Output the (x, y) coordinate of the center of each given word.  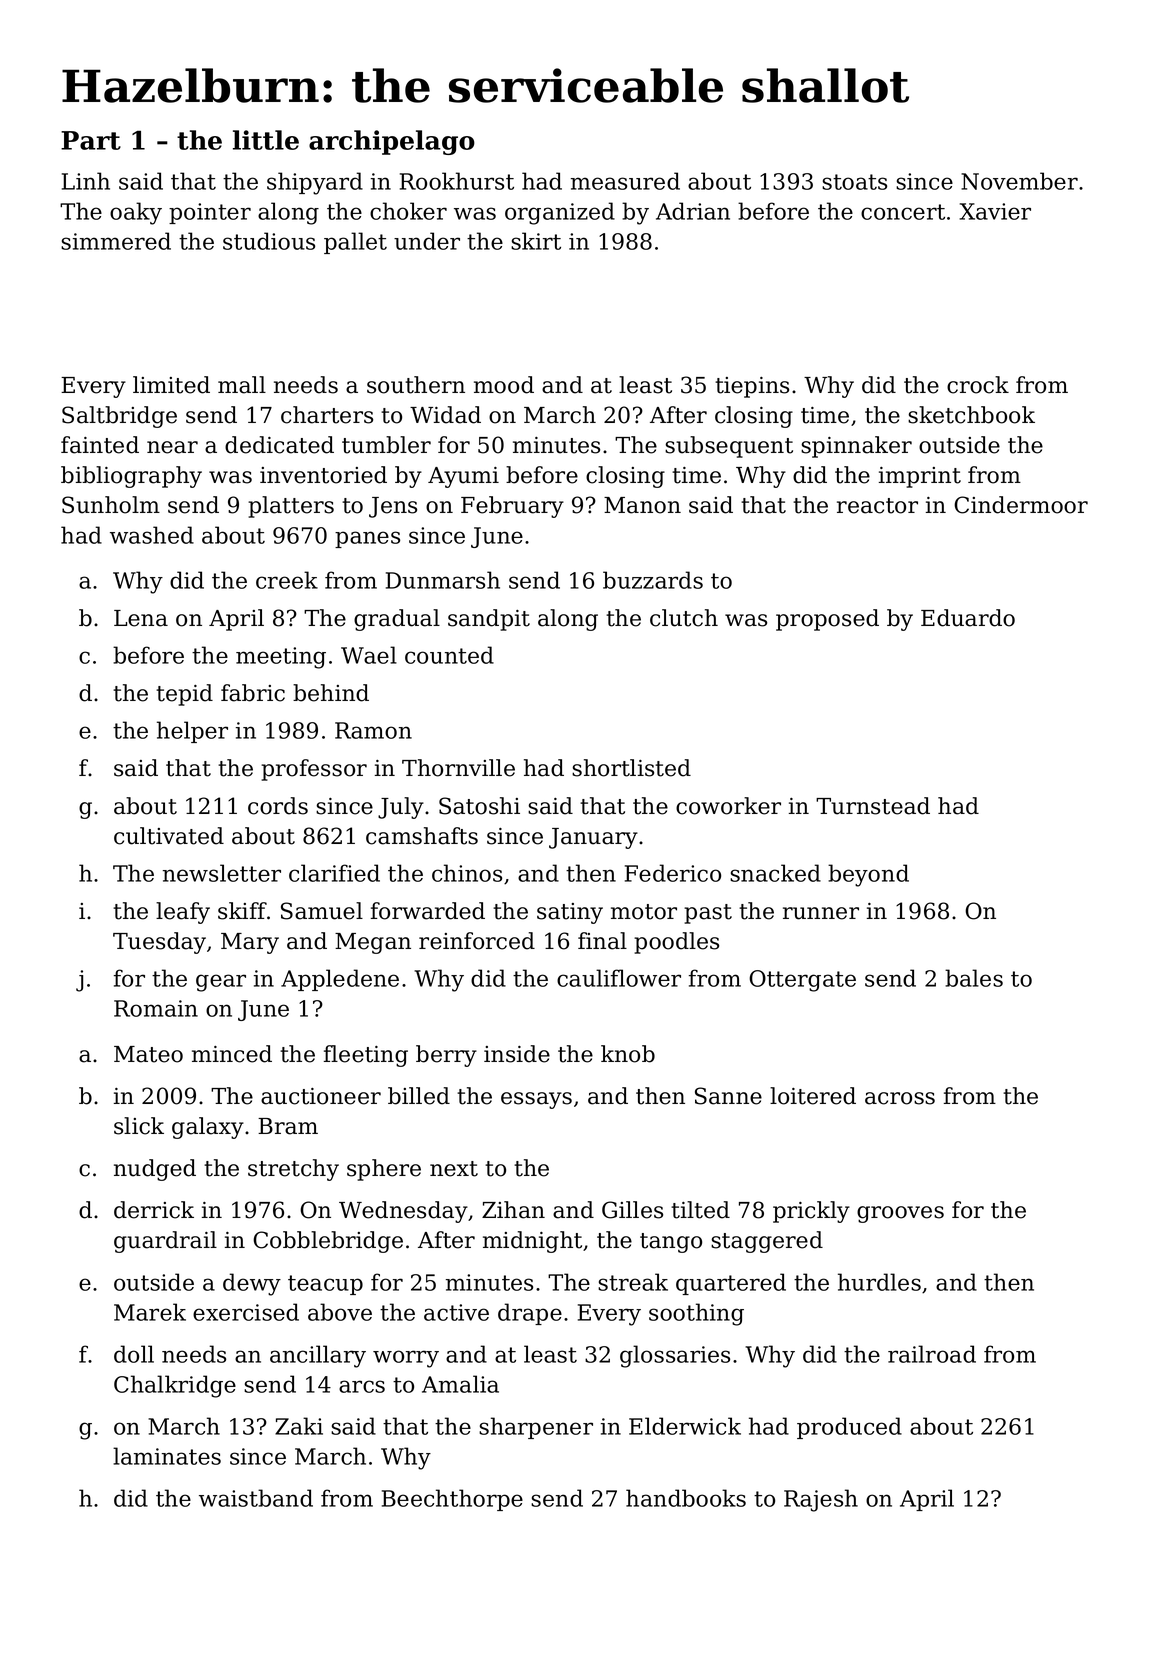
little (266, 140)
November (1019, 181)
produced (849, 1428)
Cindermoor (1021, 505)
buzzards (653, 580)
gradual (397, 620)
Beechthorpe (452, 1500)
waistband (256, 1498)
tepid (184, 695)
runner (821, 913)
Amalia (460, 1384)
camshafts (422, 836)
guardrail (165, 1242)
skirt (536, 241)
